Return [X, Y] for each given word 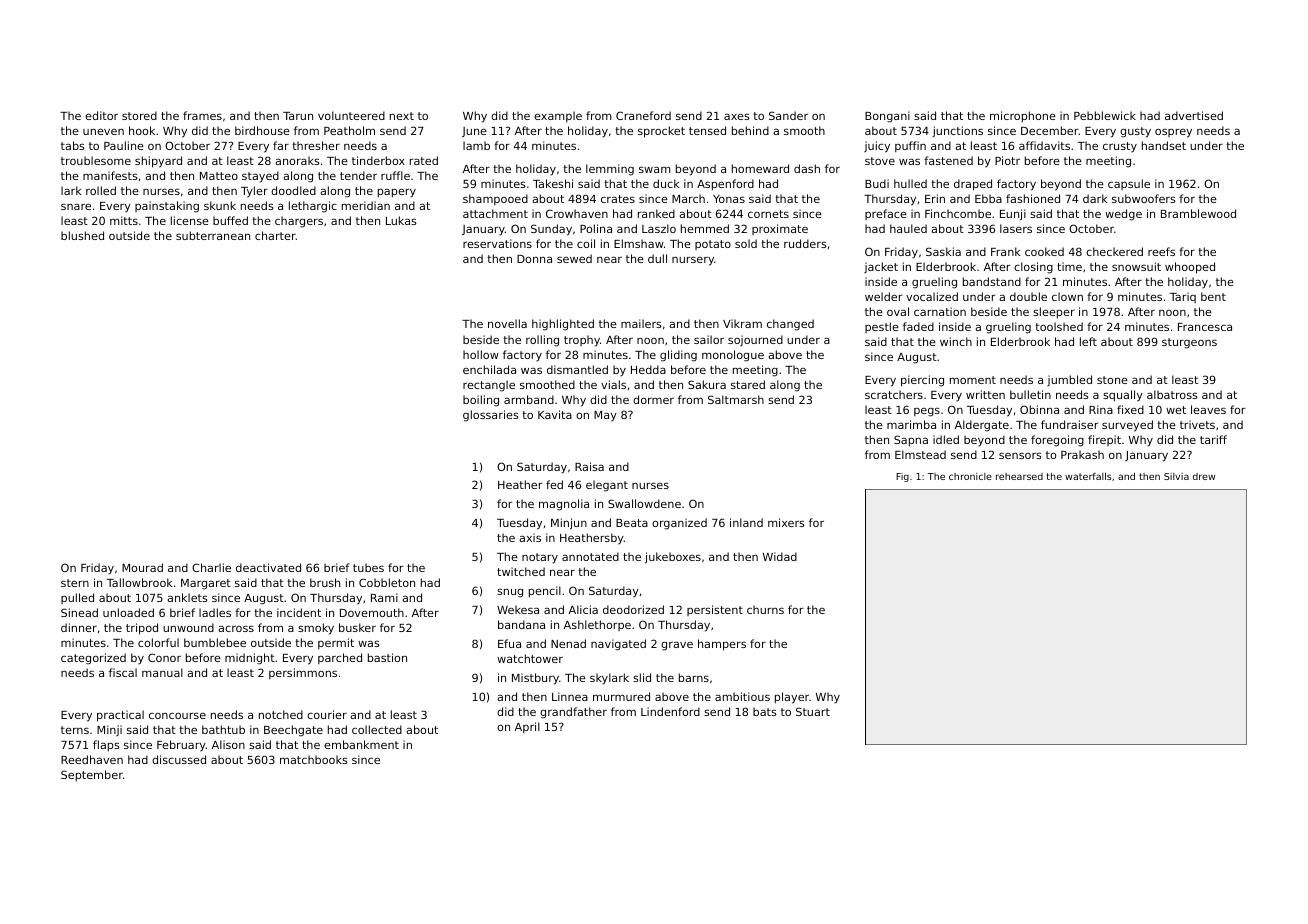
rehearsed [1019, 476]
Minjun [569, 524]
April [527, 727]
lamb [476, 145]
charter [275, 235]
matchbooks [314, 759]
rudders [805, 243]
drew [1204, 476]
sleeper [1054, 313]
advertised [1194, 115]
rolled [101, 190]
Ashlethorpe [597, 625]
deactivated [268, 567]
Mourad [142, 567]
